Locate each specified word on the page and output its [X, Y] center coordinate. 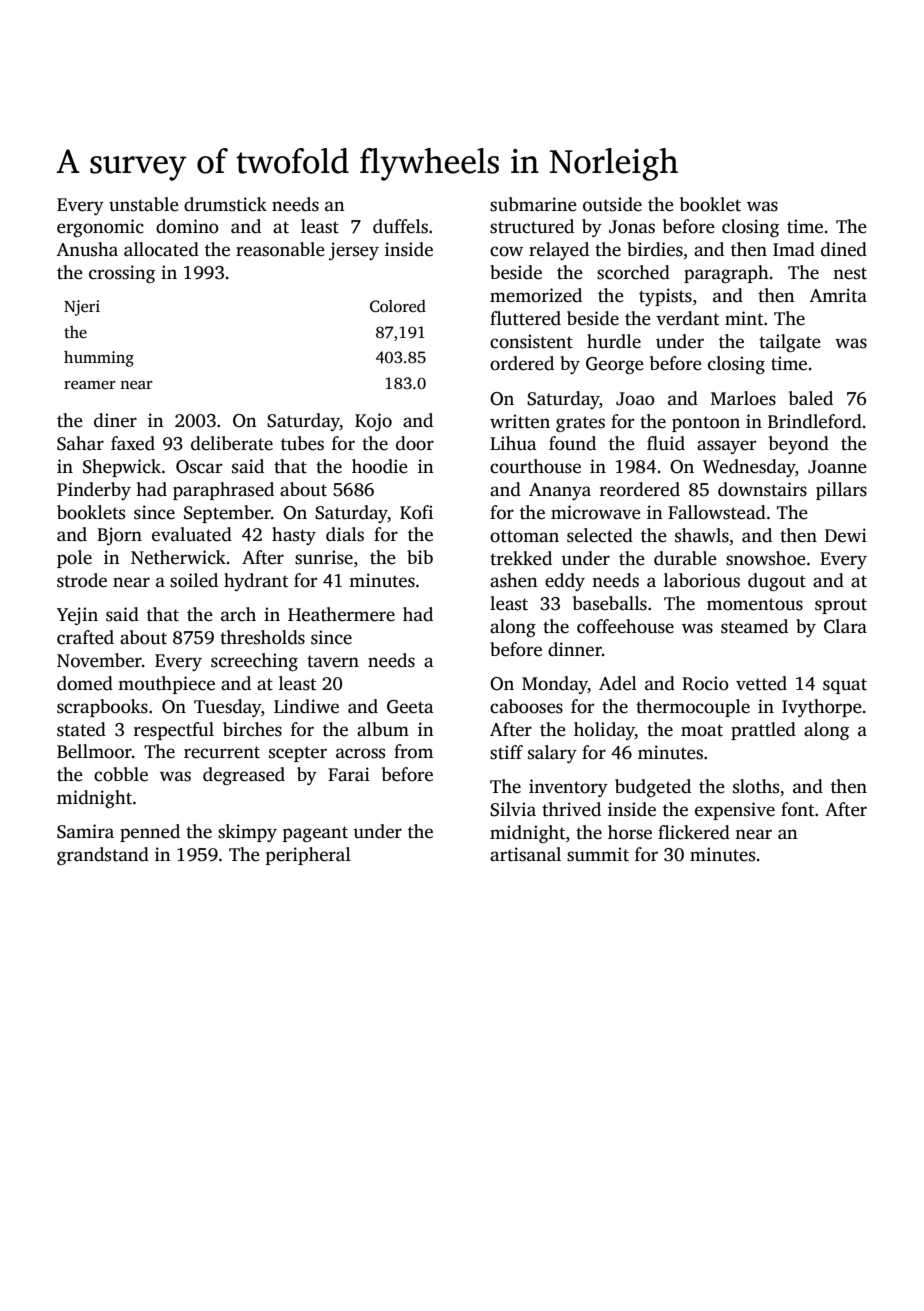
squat [845, 686]
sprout [841, 606]
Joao [635, 399]
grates [580, 424]
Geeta [410, 707]
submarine [533, 204]
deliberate [232, 443]
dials [345, 534]
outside [612, 204]
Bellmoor [94, 751]
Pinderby [94, 491]
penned [150, 833]
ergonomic [100, 228]
